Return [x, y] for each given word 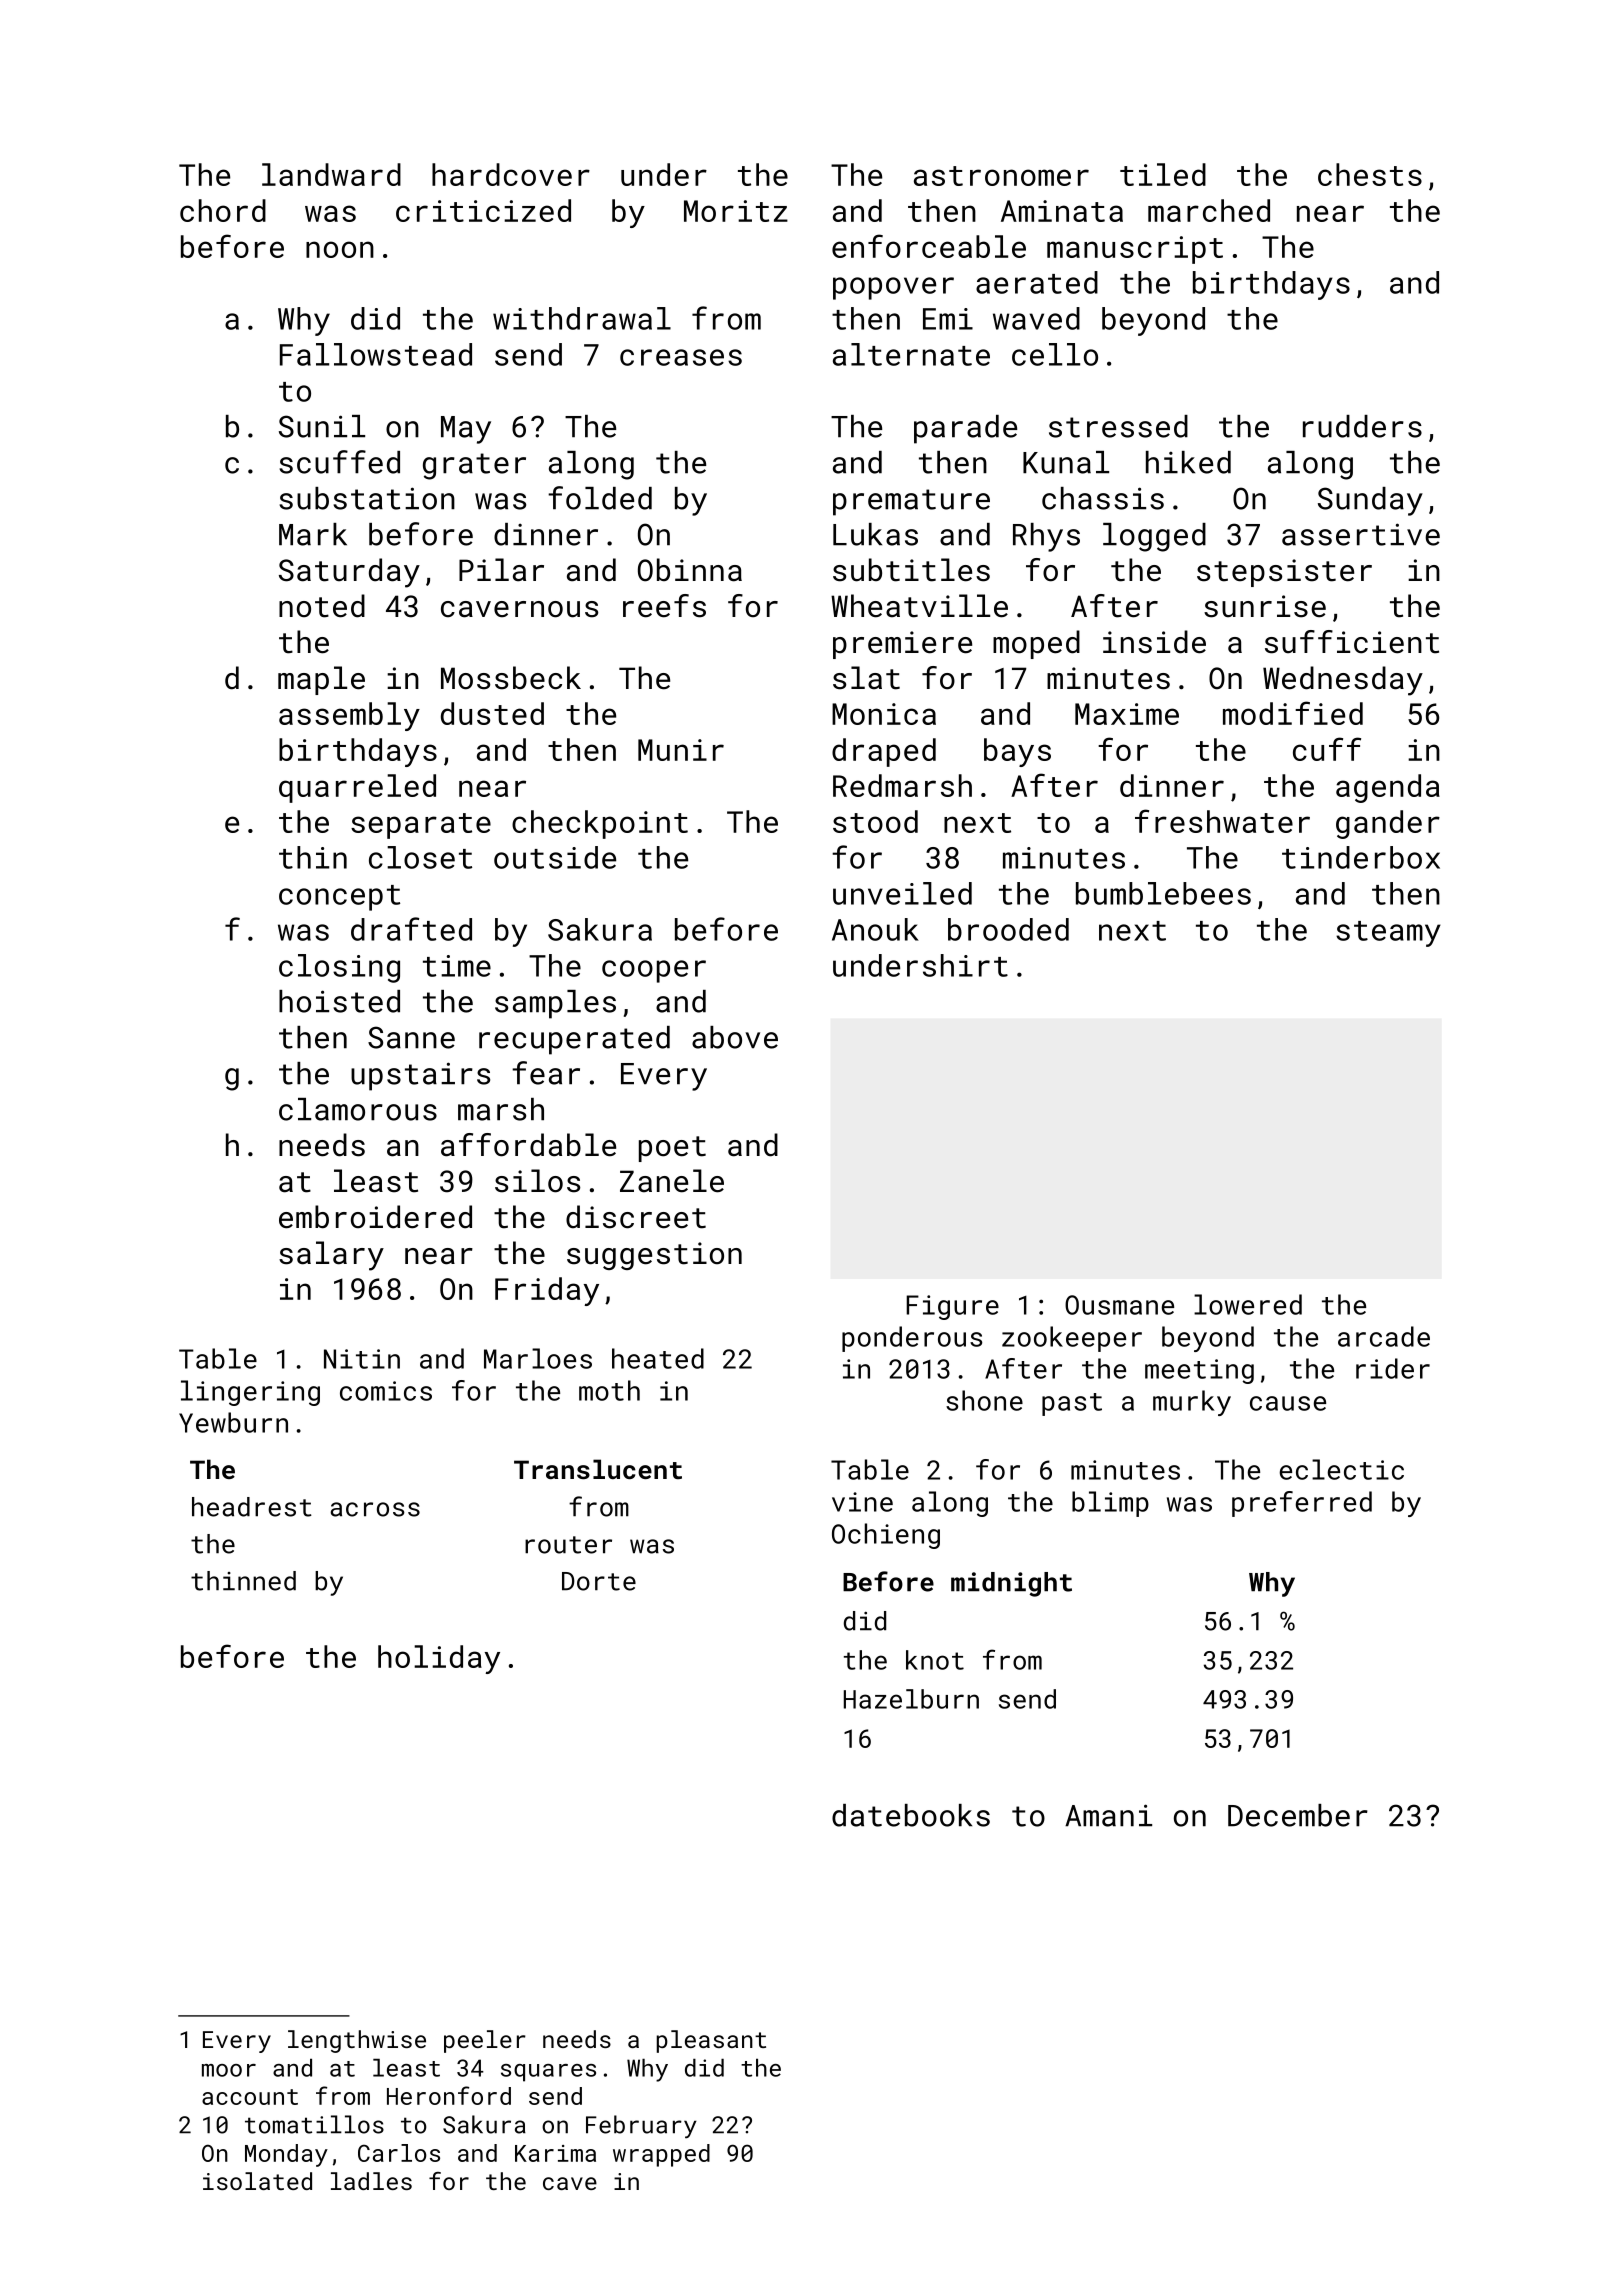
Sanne [411, 1037]
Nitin [362, 1359]
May [466, 430]
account [250, 2097]
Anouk [875, 929]
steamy [1388, 934]
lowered [1248, 1304]
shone [984, 1400]
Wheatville [919, 606]
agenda [1388, 788]
